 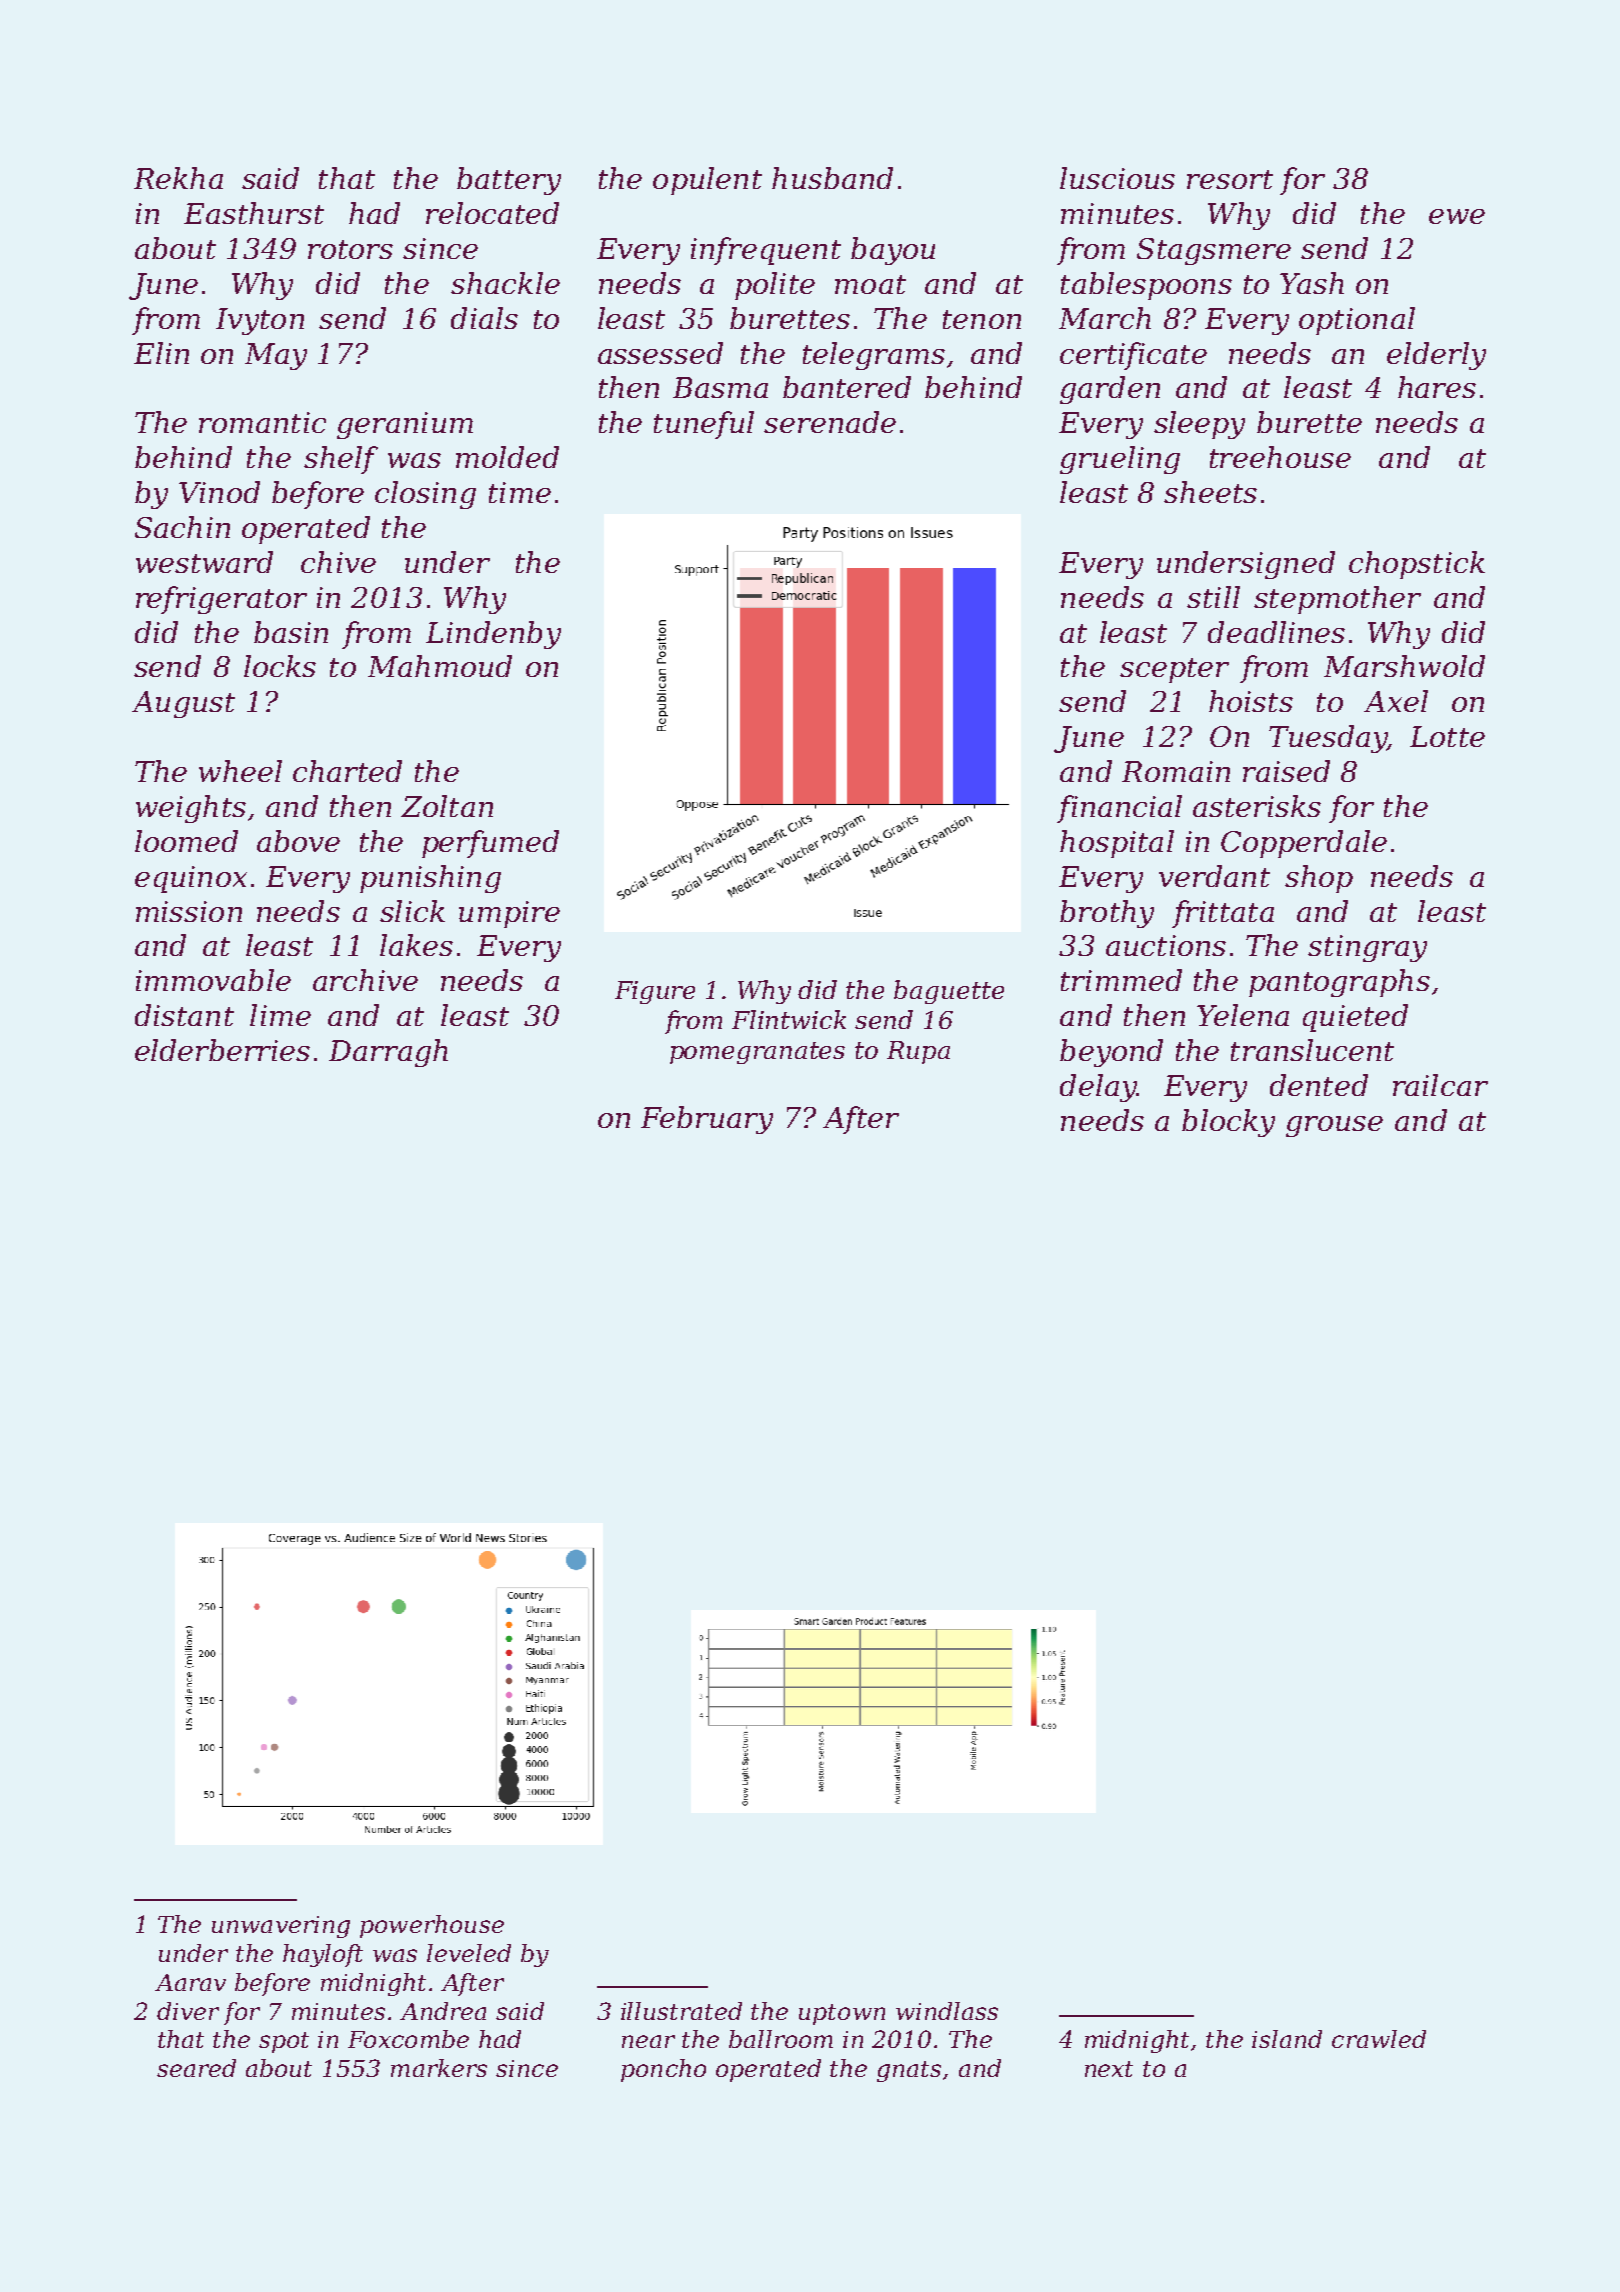 What do you see at coordinates (281, 1927) in the document?
I see `unwavering` at bounding box center [281, 1927].
